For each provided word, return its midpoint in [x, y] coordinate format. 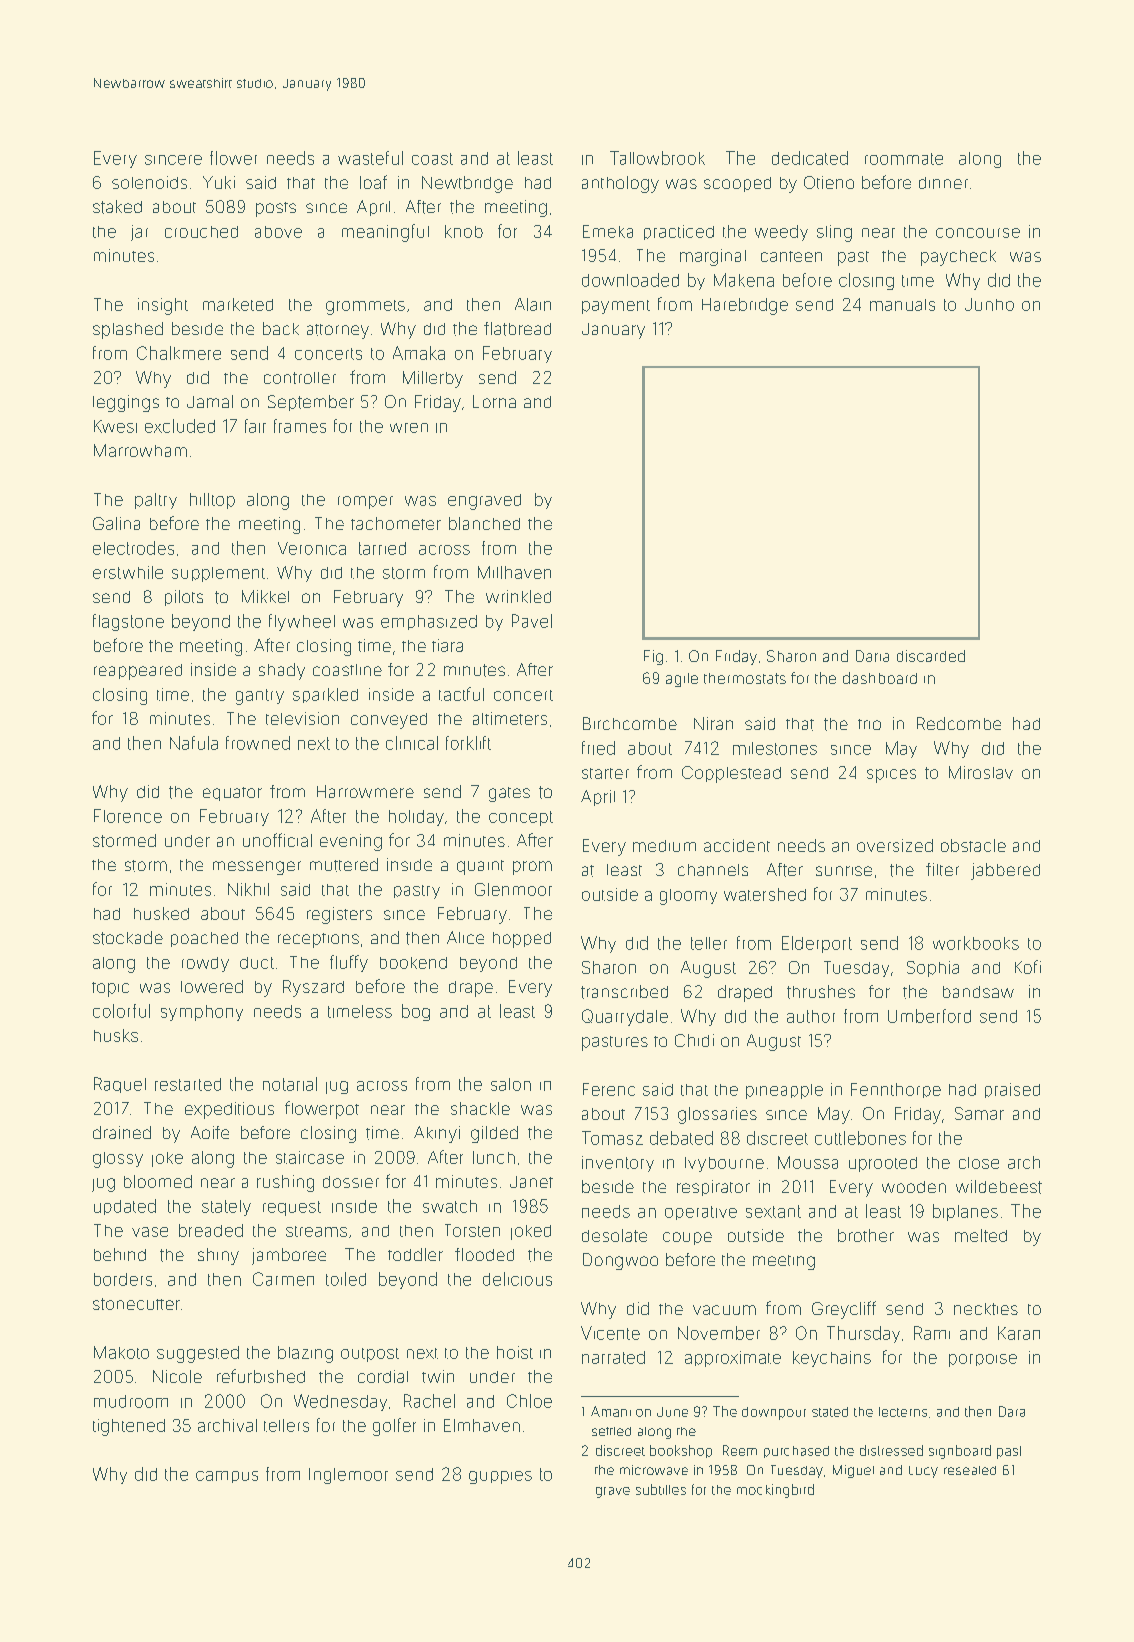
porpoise [983, 1360]
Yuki [219, 182]
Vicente [610, 1333]
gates [509, 794]
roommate [904, 159]
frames [300, 426]
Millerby [433, 379]
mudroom [131, 1401]
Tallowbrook [657, 158]
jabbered [1005, 871]
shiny [218, 1256]
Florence [128, 816]
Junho [989, 304]
